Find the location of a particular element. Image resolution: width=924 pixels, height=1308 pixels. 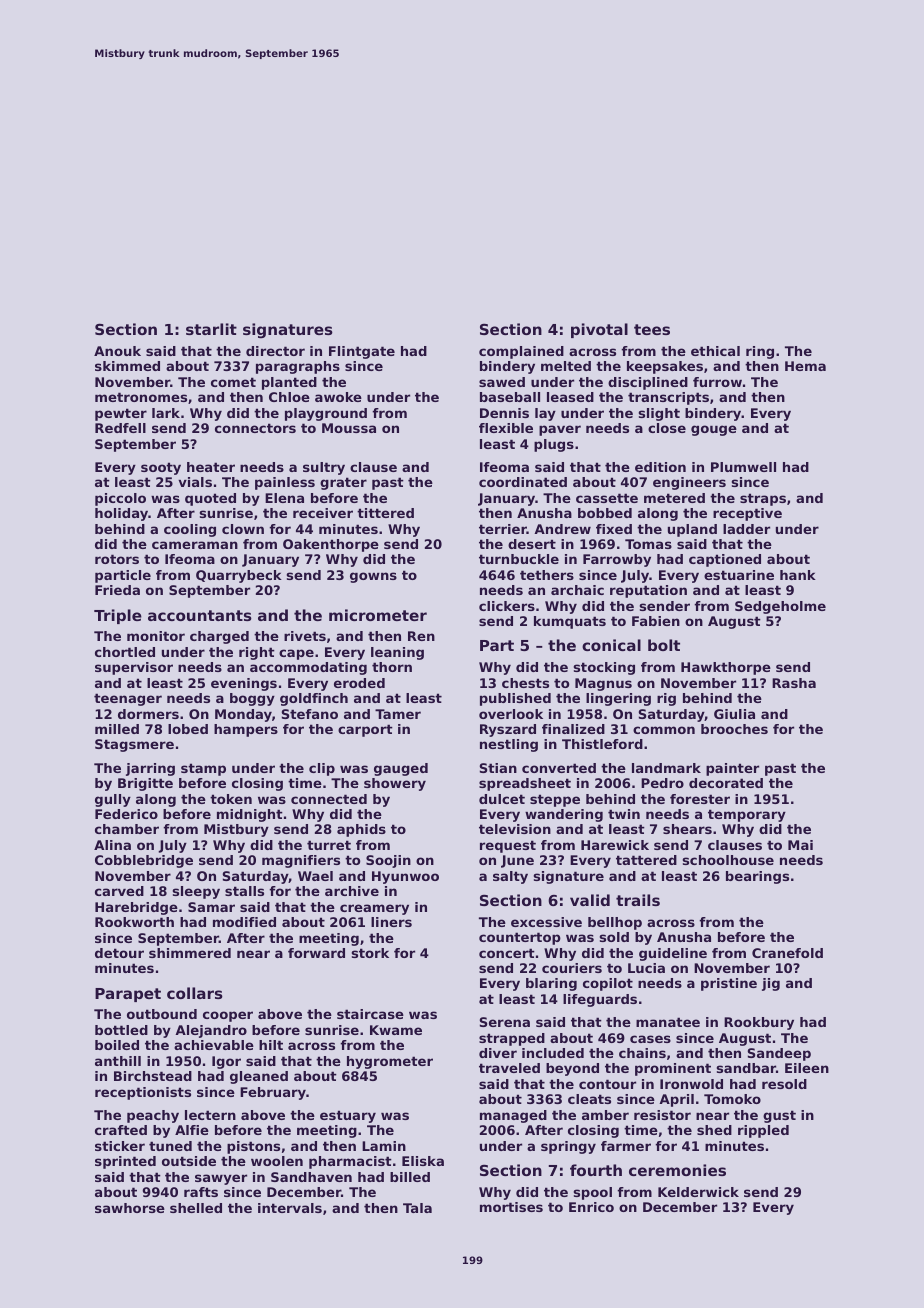

tittered is located at coordinates (385, 513).
